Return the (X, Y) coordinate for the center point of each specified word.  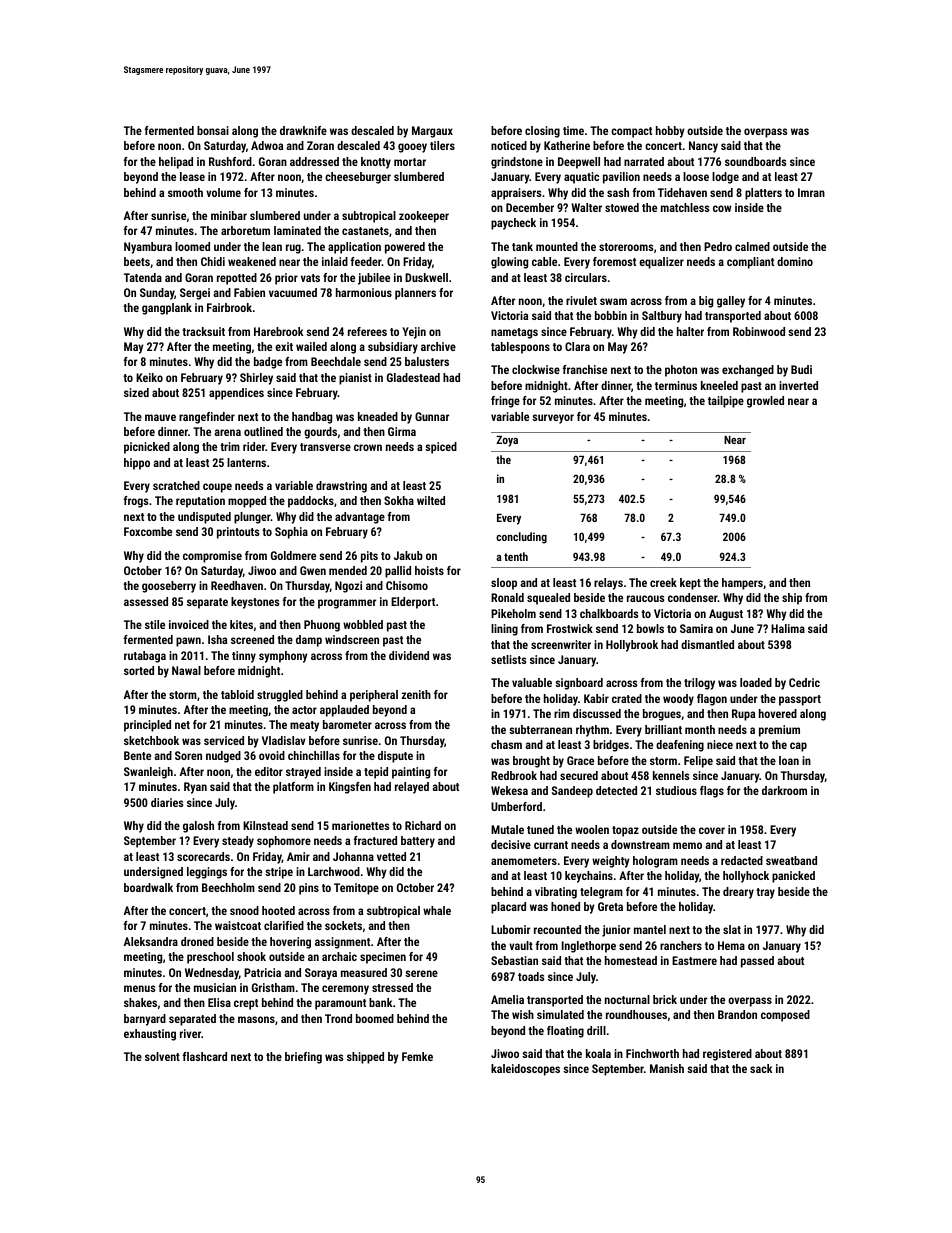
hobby (670, 132)
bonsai (213, 130)
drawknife (303, 130)
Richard (423, 825)
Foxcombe (148, 531)
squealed (548, 599)
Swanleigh (148, 773)
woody (678, 700)
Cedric (804, 682)
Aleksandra (151, 941)
